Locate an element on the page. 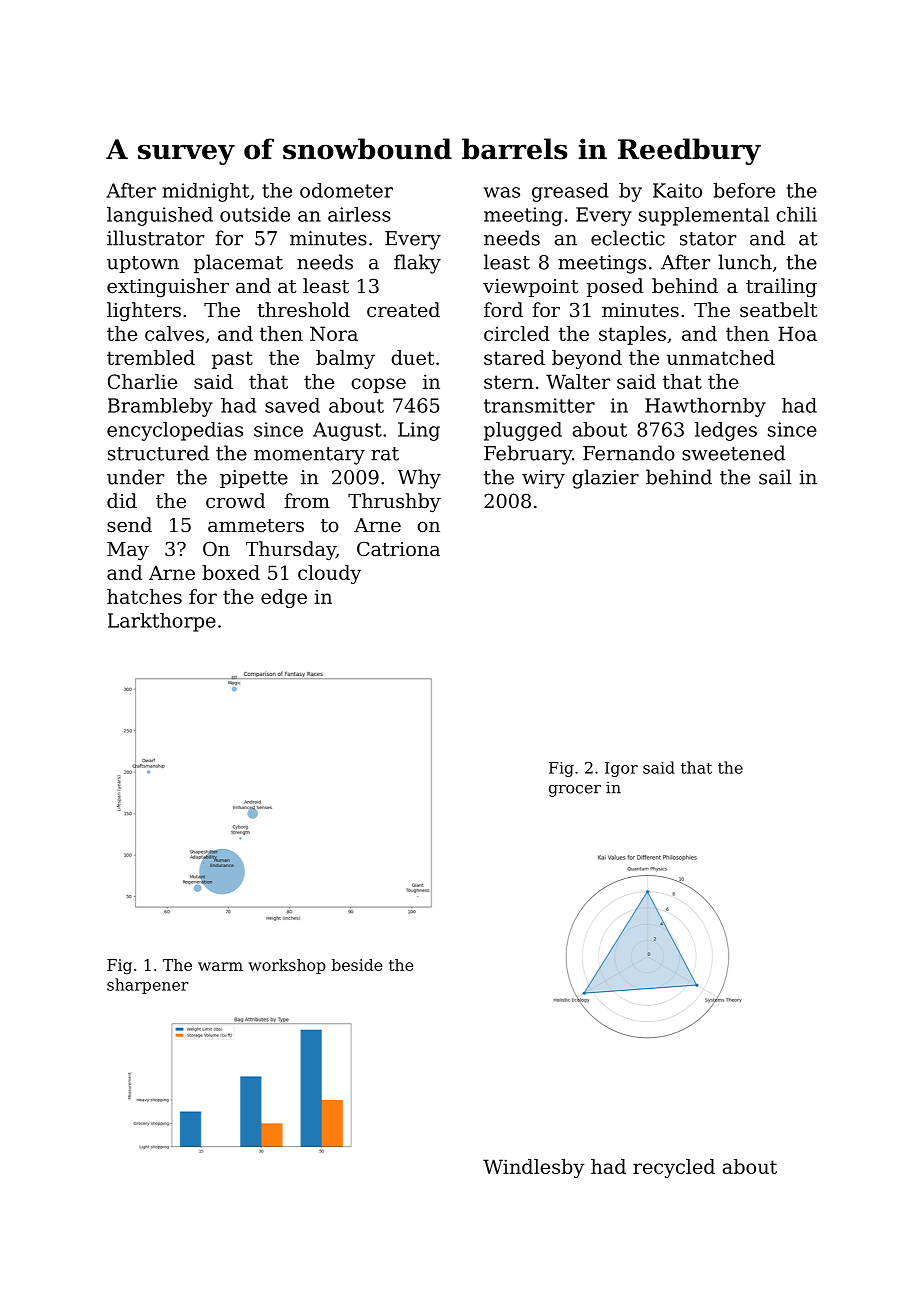 The height and width of the image is (1311, 924). Fernando is located at coordinates (629, 453).
